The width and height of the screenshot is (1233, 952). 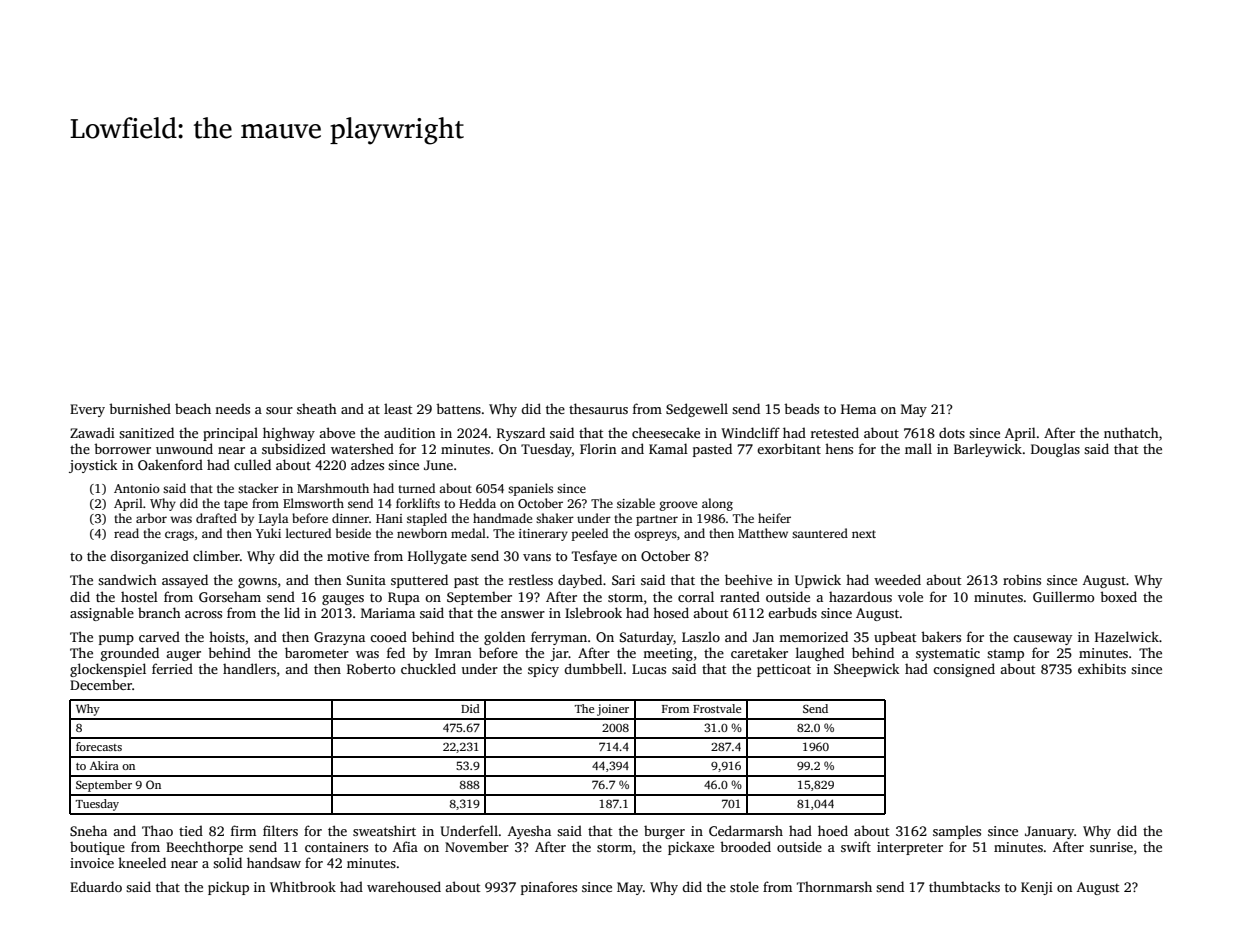 I want to click on handlers, so click(x=249, y=668).
